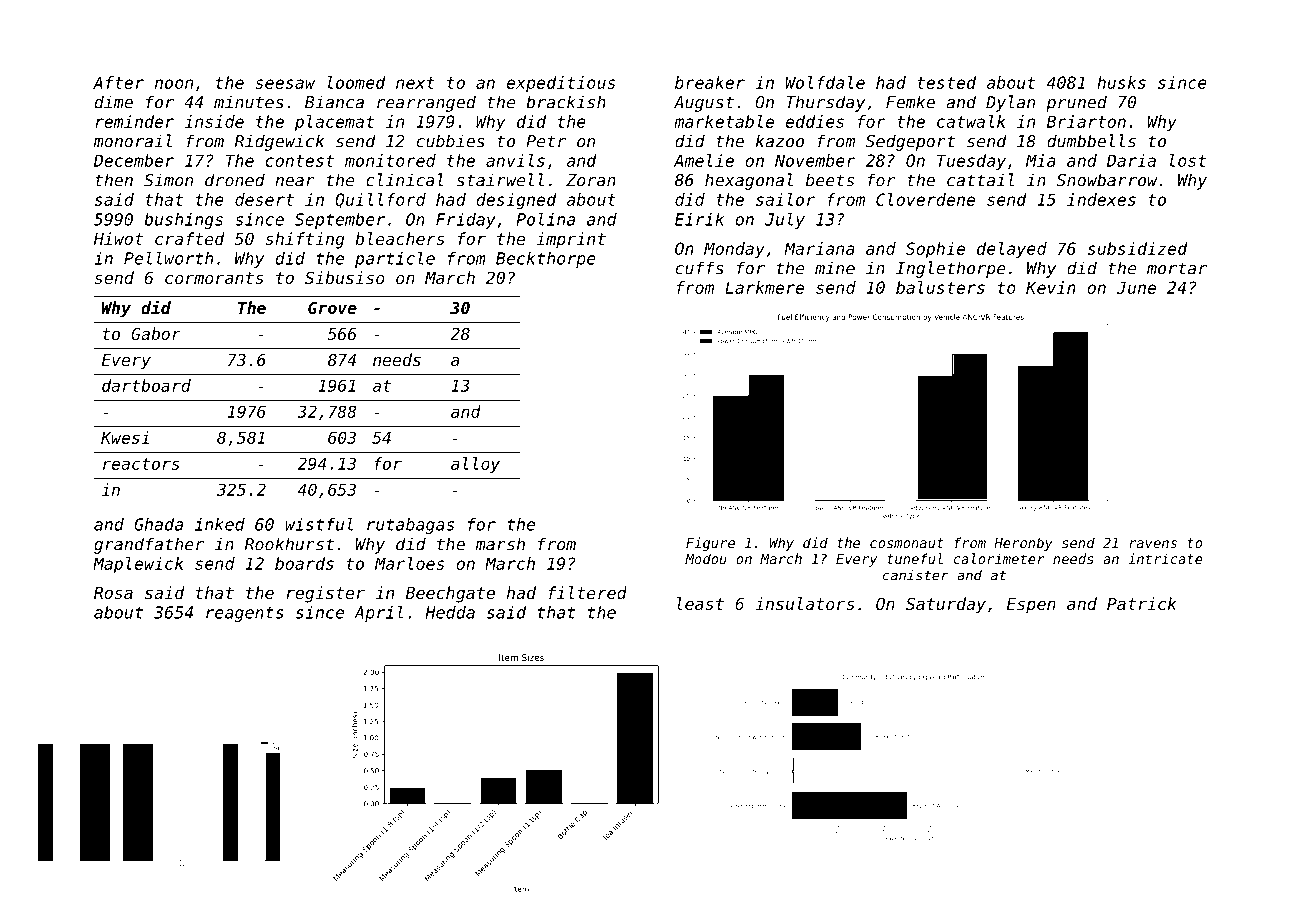  Describe the element at coordinates (819, 248) in the document. I see `Mariana` at that location.
